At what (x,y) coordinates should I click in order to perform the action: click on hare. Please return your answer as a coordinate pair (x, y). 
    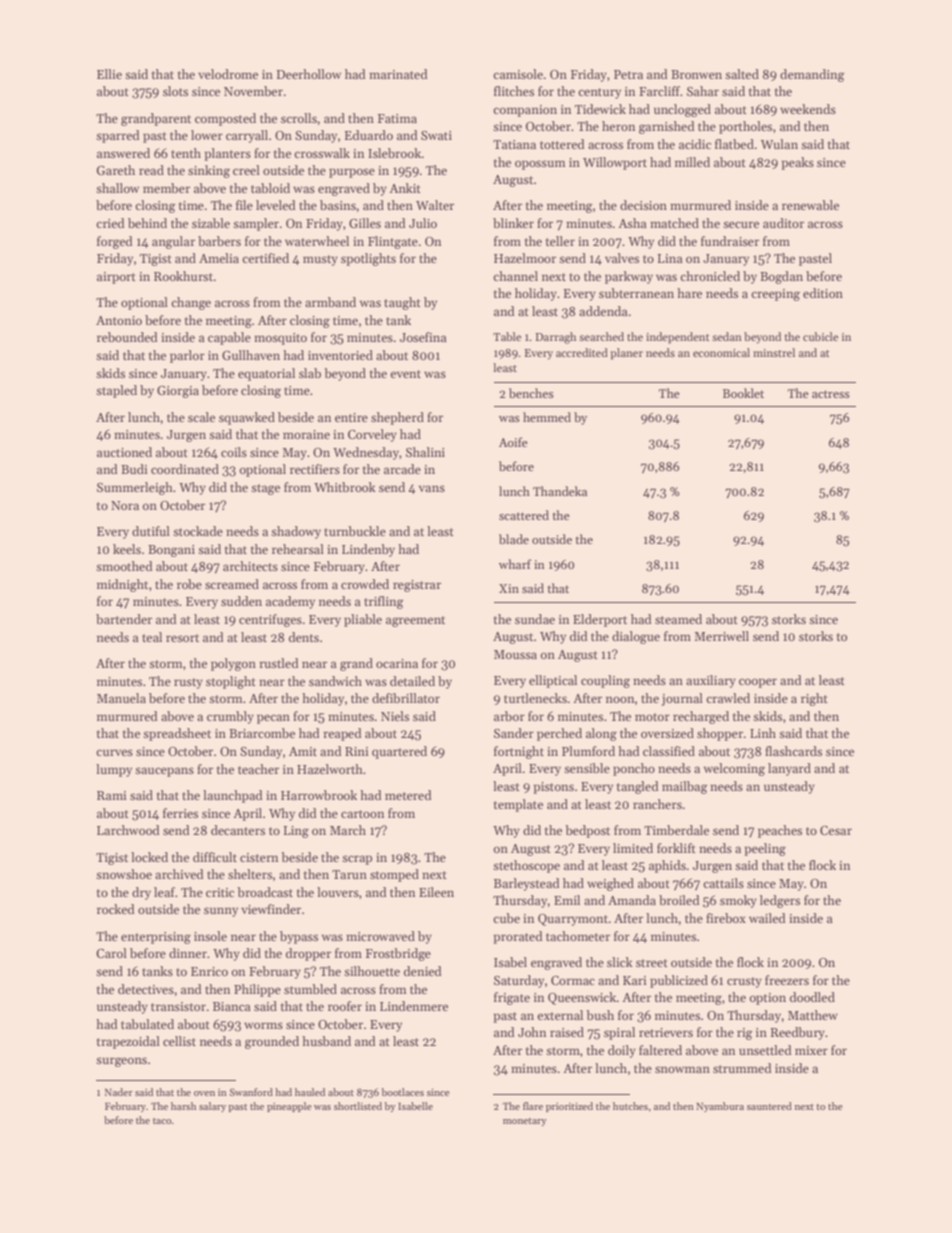
    Looking at the image, I should click on (689, 293).
